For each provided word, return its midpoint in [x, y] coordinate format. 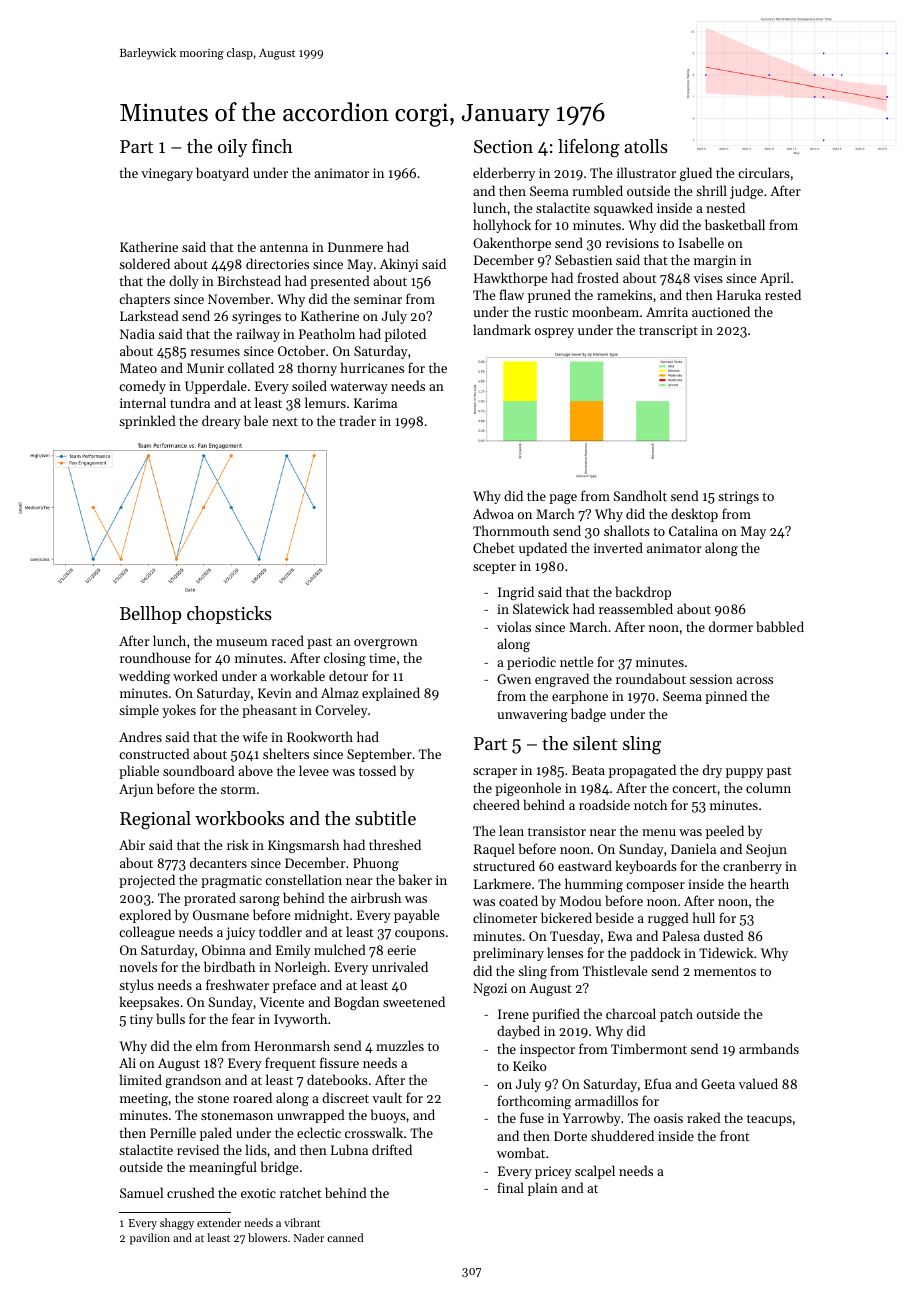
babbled [780, 626]
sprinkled [147, 422]
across [754, 680]
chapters [144, 300]
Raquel [494, 850]
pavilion [150, 1239]
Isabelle [701, 242]
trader [357, 420]
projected [147, 881]
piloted [405, 335]
